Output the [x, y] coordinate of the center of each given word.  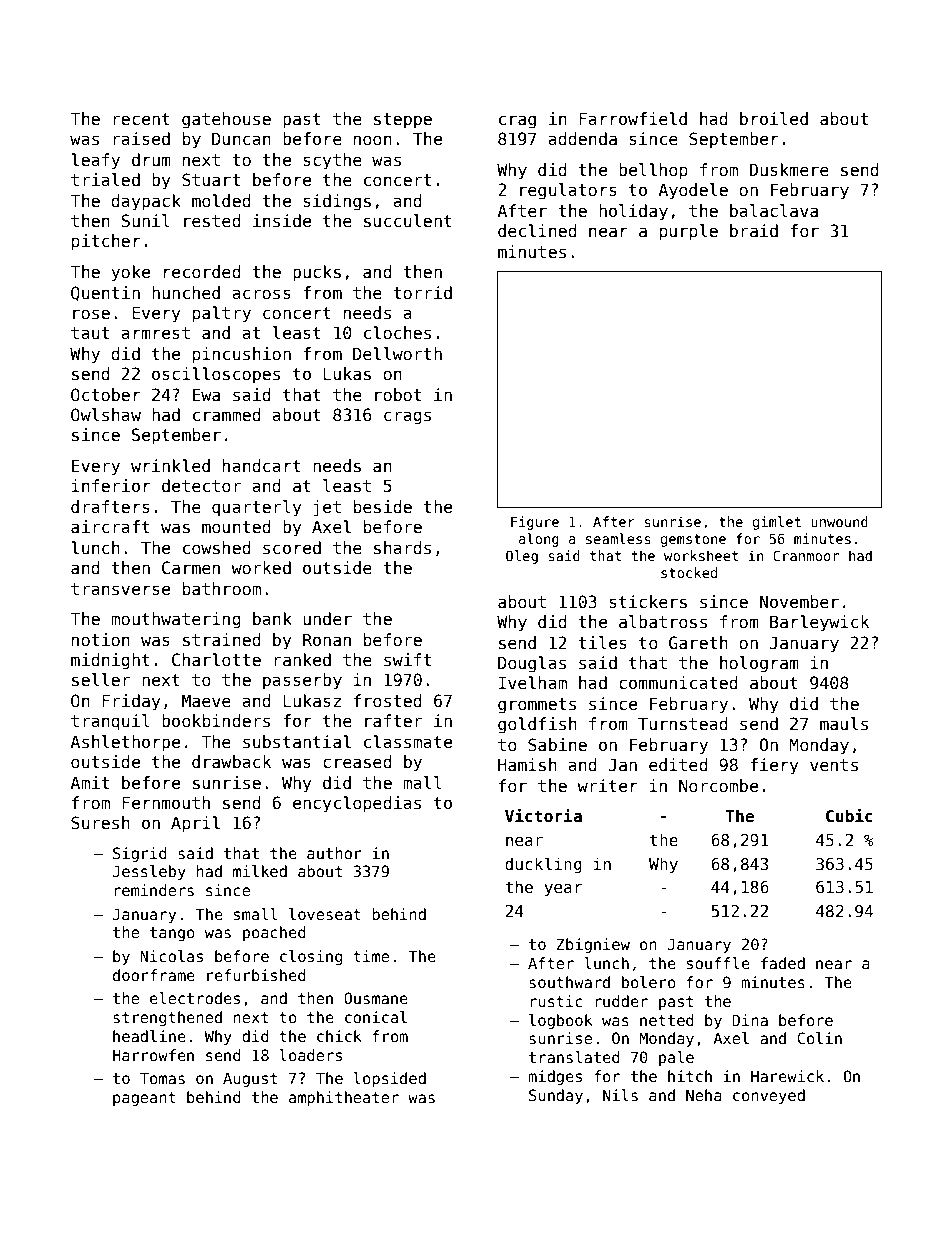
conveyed [769, 1096]
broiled [774, 119]
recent [141, 119]
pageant [144, 1099]
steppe [403, 121]
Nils [620, 1095]
